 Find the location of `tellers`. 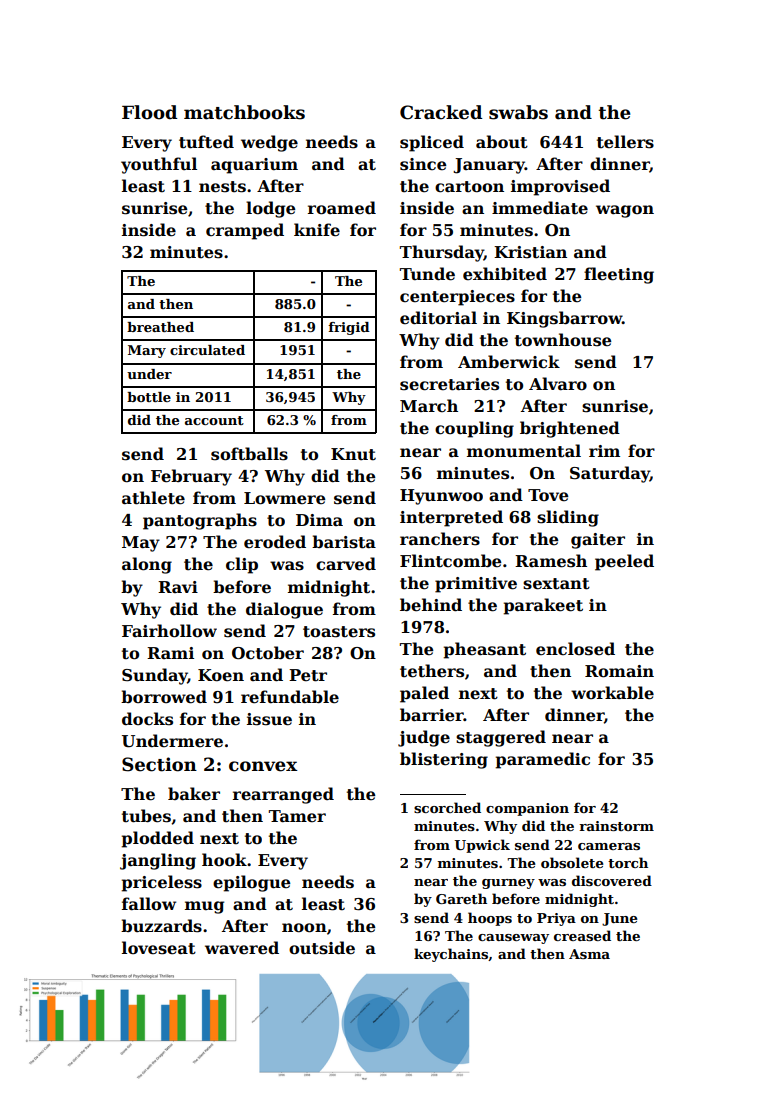

tellers is located at coordinates (625, 142).
